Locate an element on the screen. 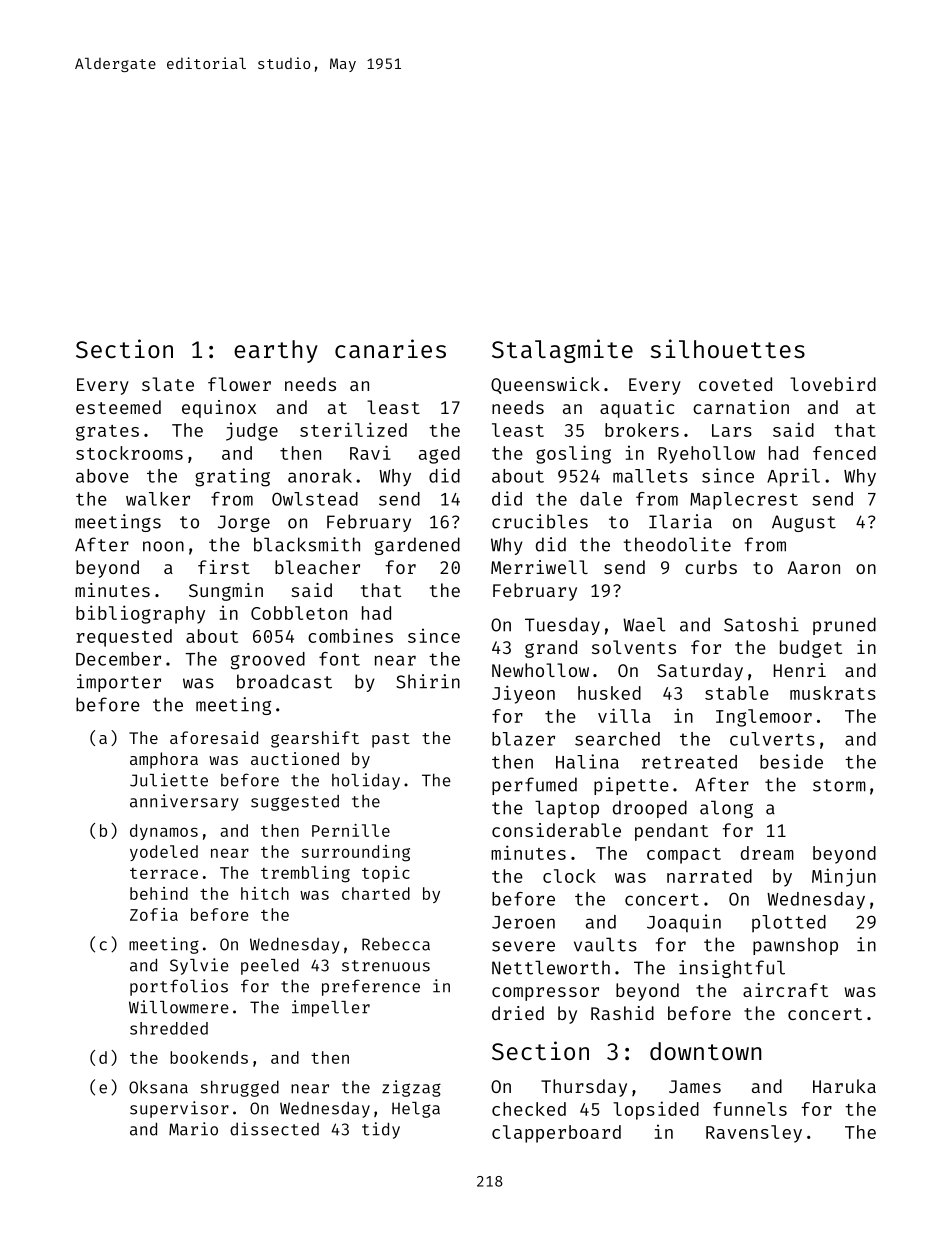 Image resolution: width=952 pixels, height=1233 pixels. shredded is located at coordinates (169, 1028).
